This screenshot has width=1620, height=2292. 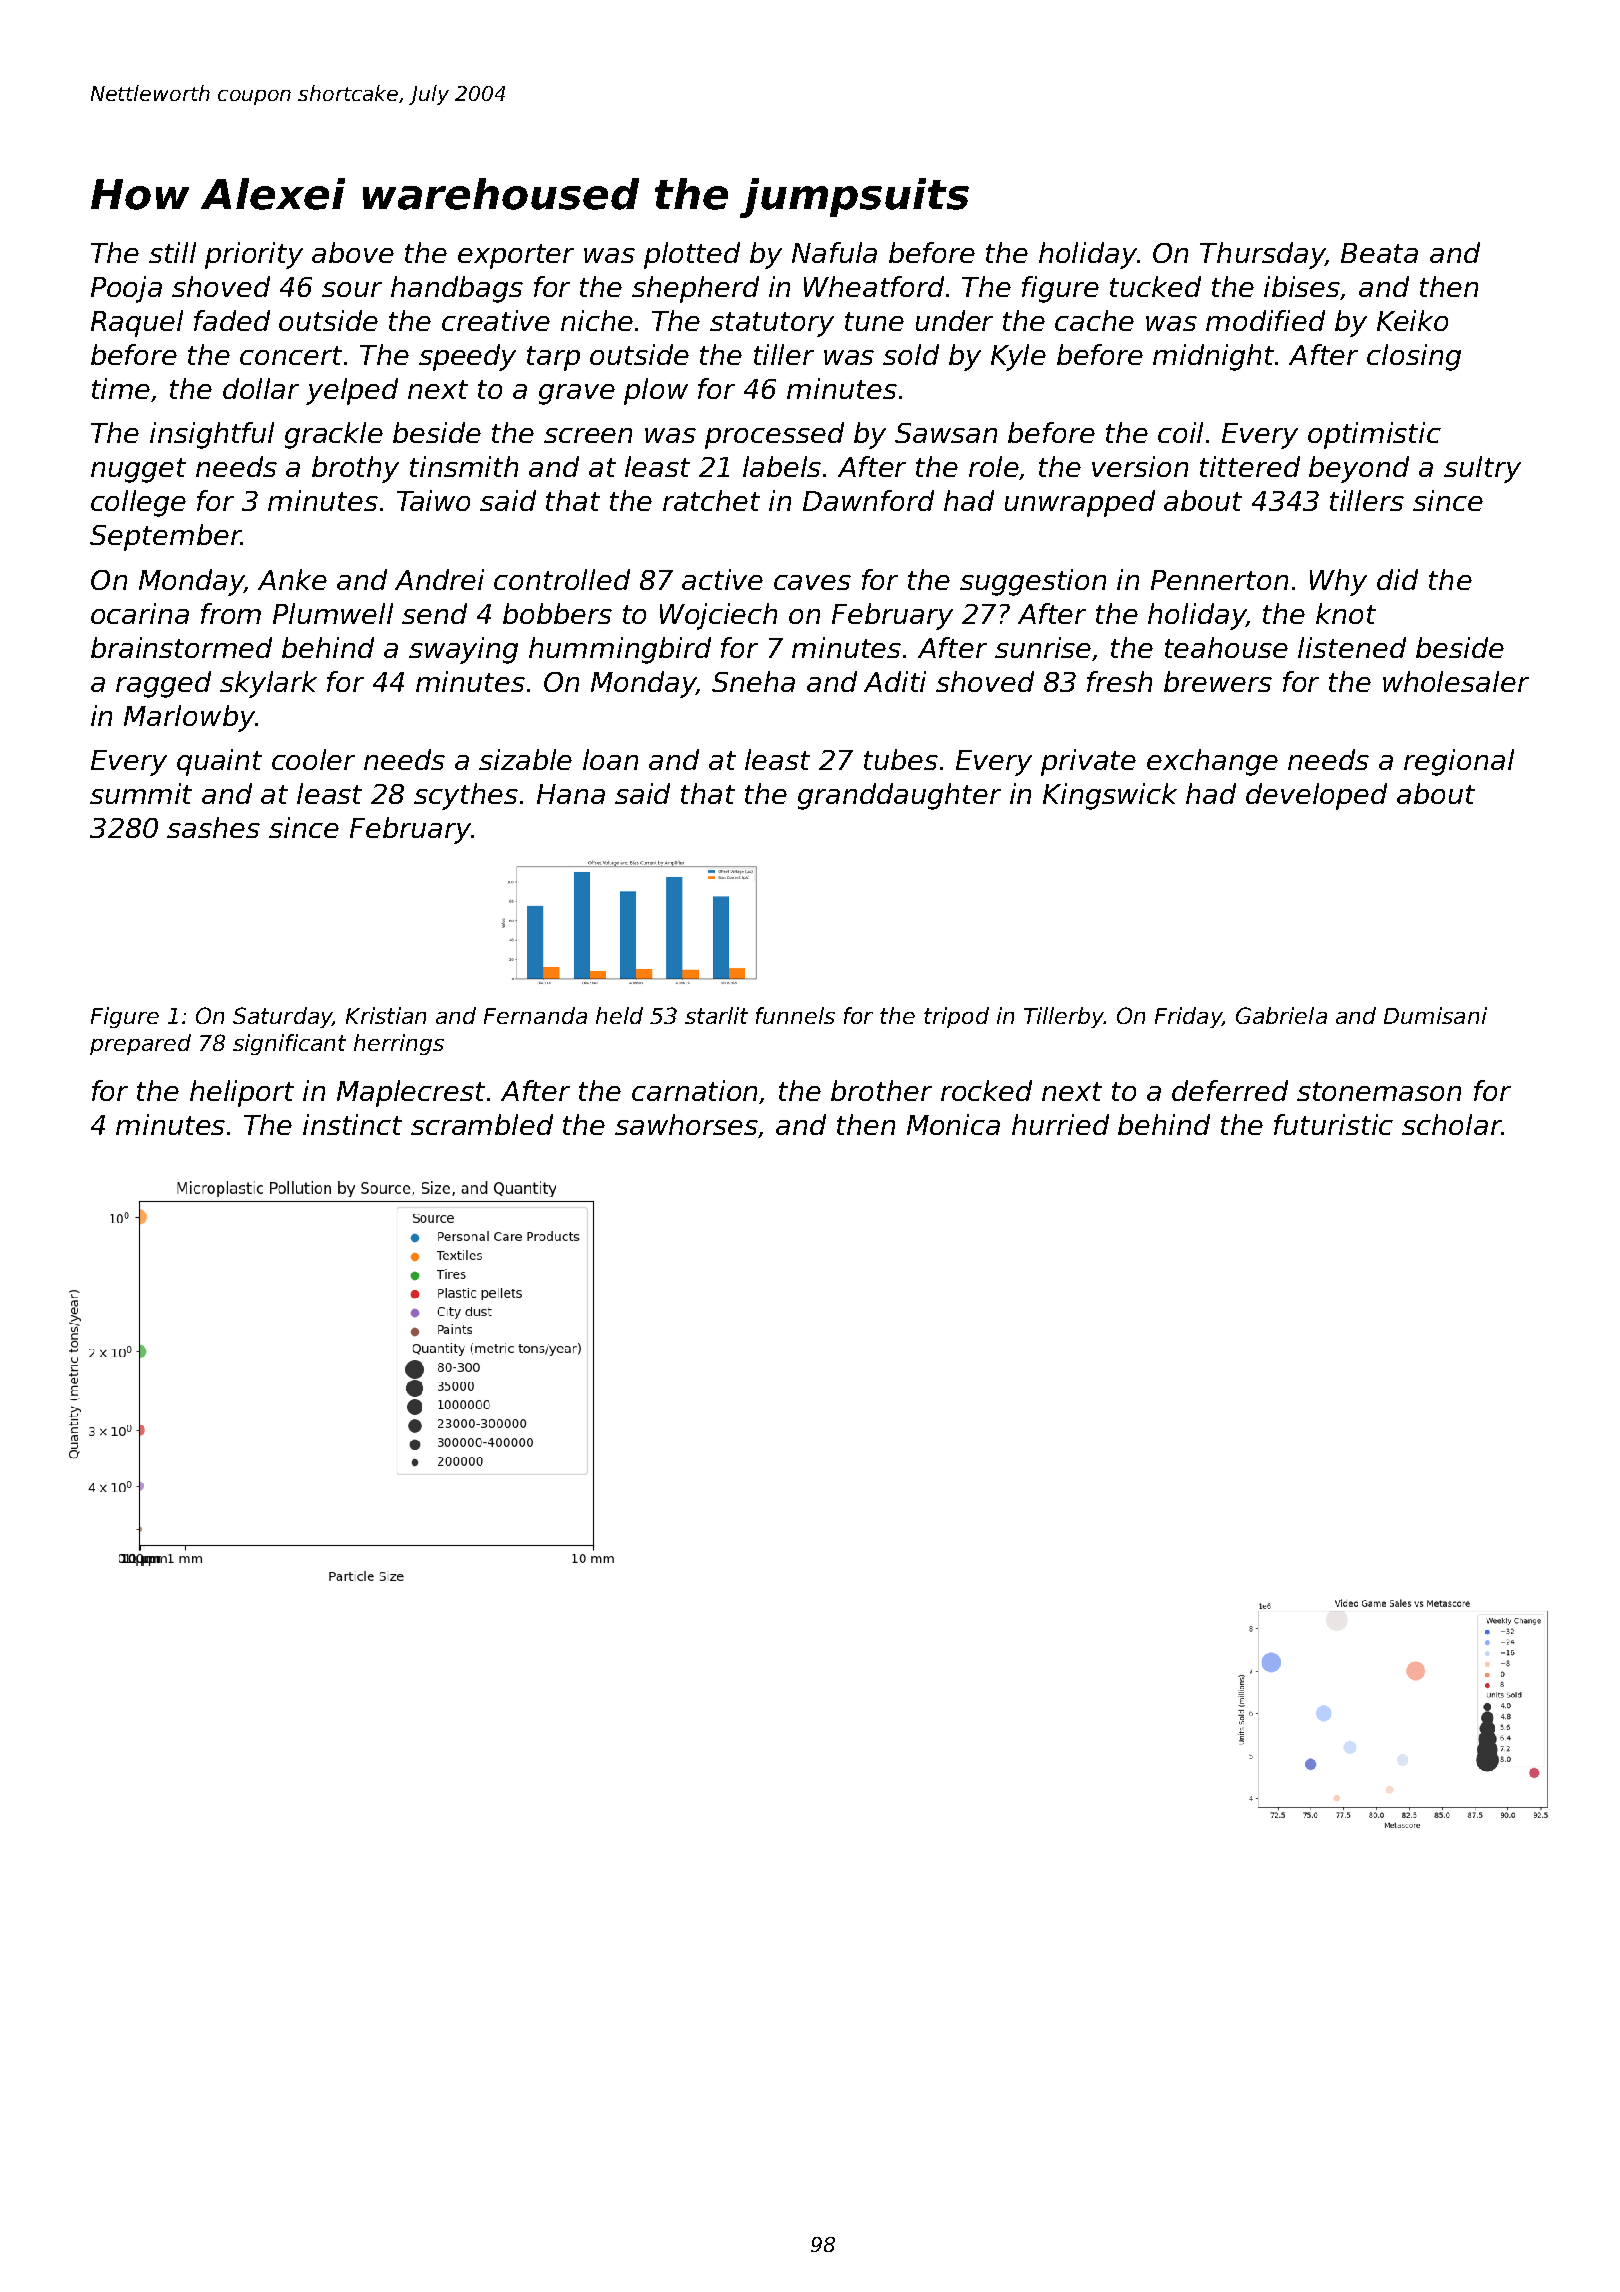 I want to click on still, so click(x=172, y=252).
